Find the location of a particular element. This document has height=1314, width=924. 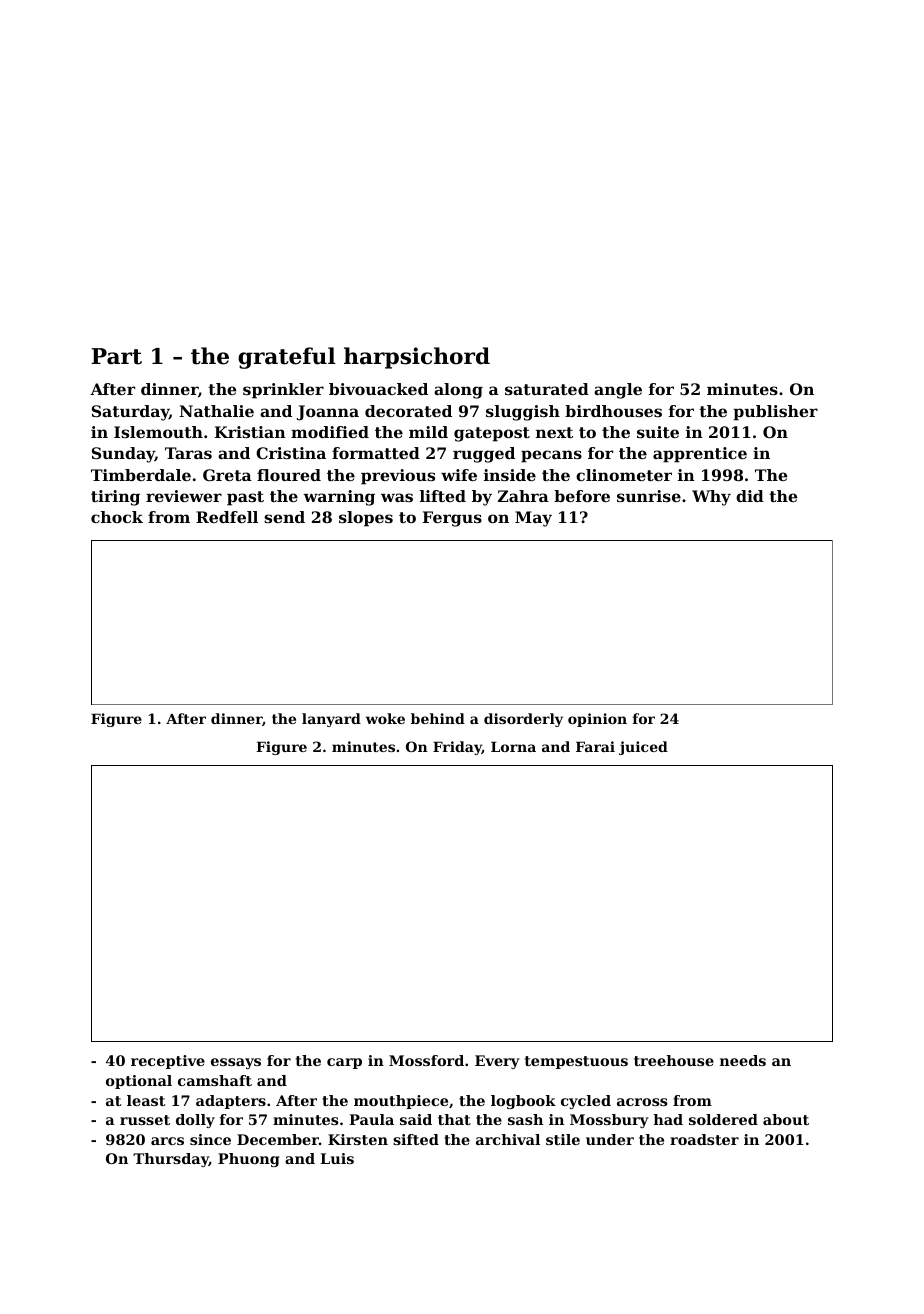

lanyard is located at coordinates (331, 720).
